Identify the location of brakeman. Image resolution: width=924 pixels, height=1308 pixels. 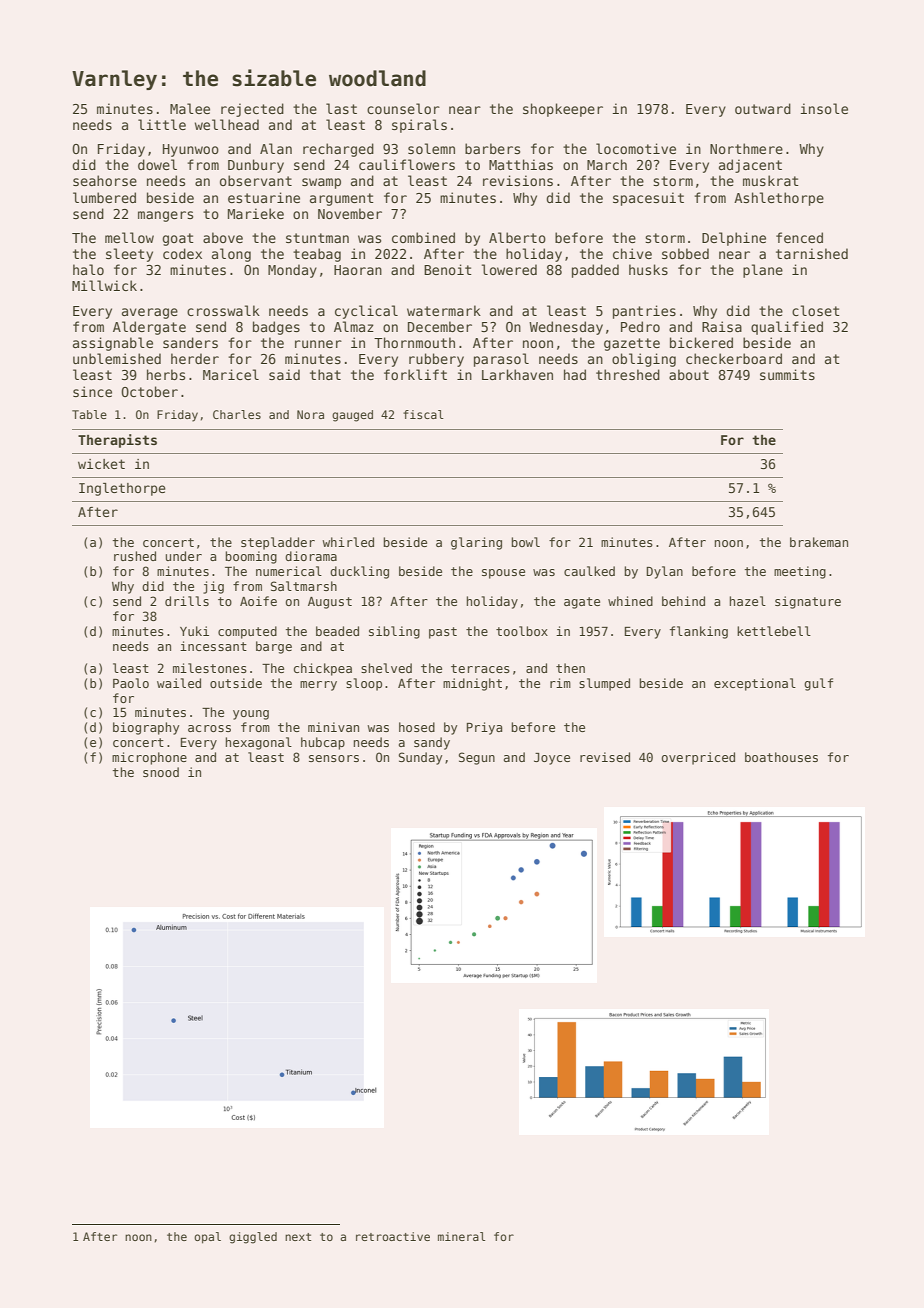
(819, 542).
